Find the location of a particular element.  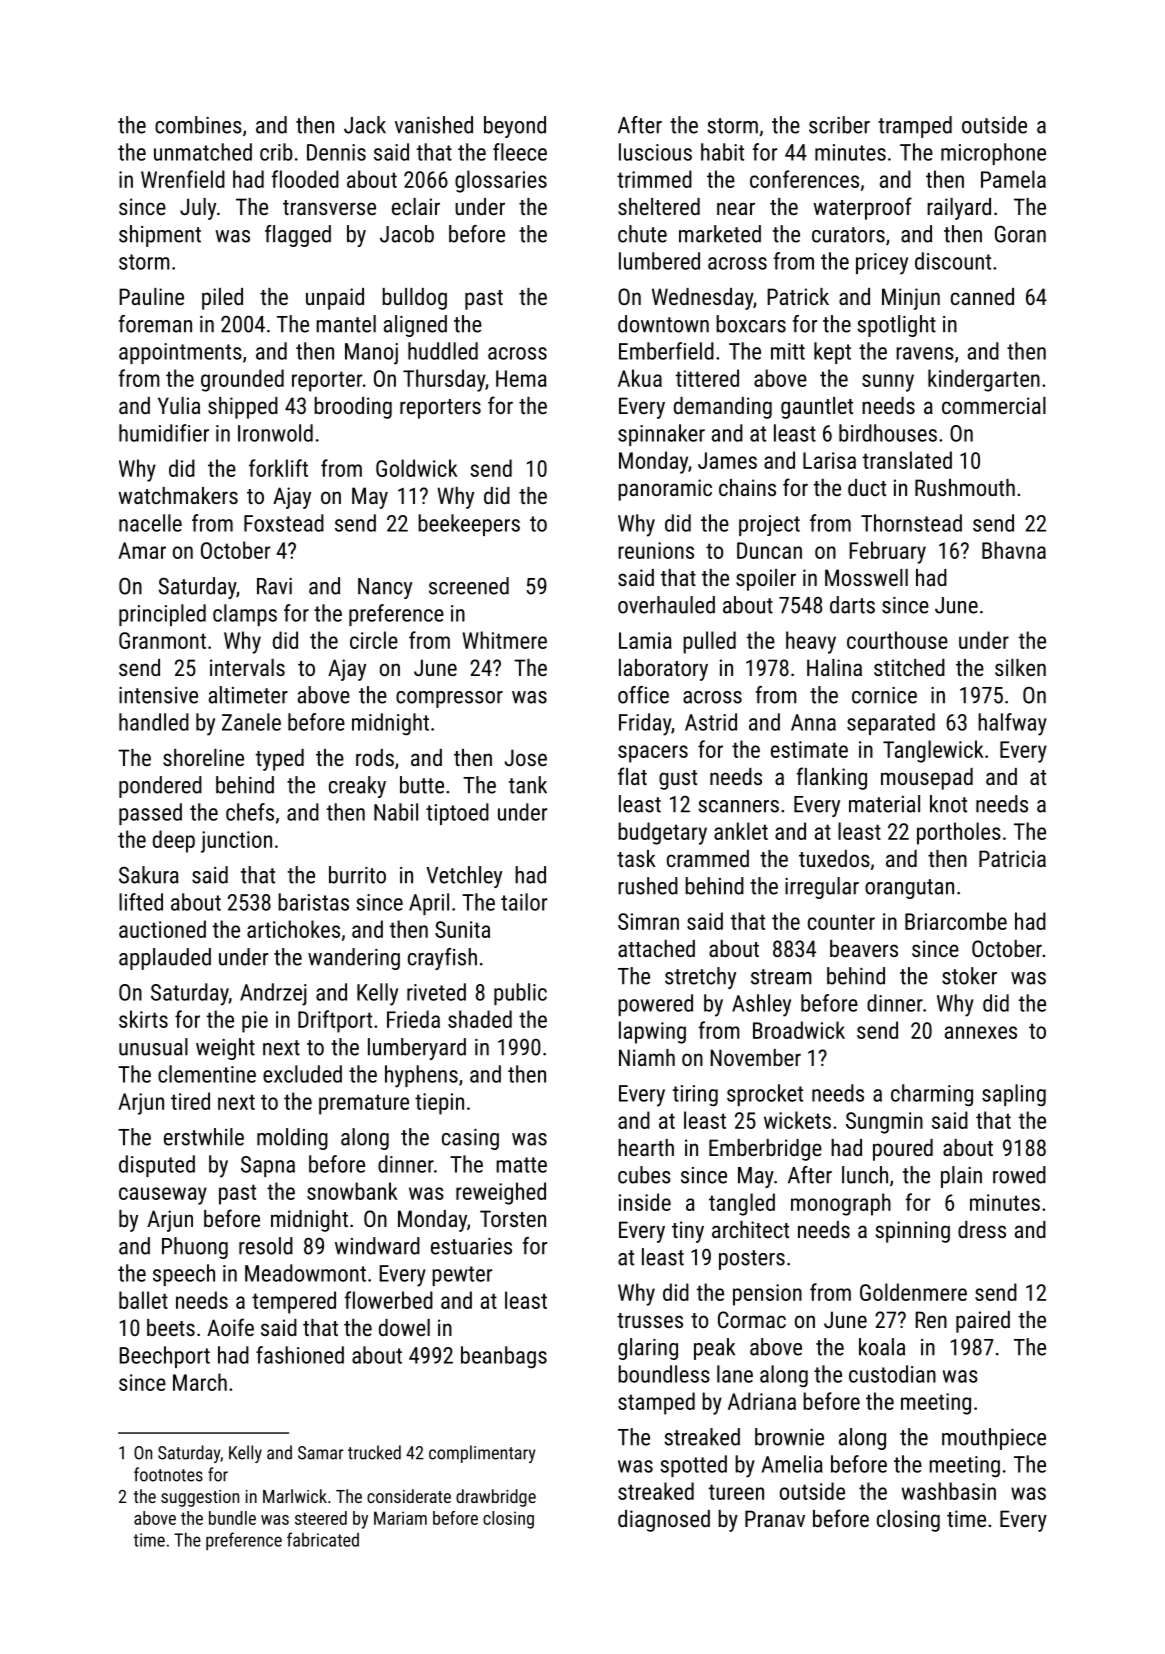

diagnosed is located at coordinates (664, 1521).
